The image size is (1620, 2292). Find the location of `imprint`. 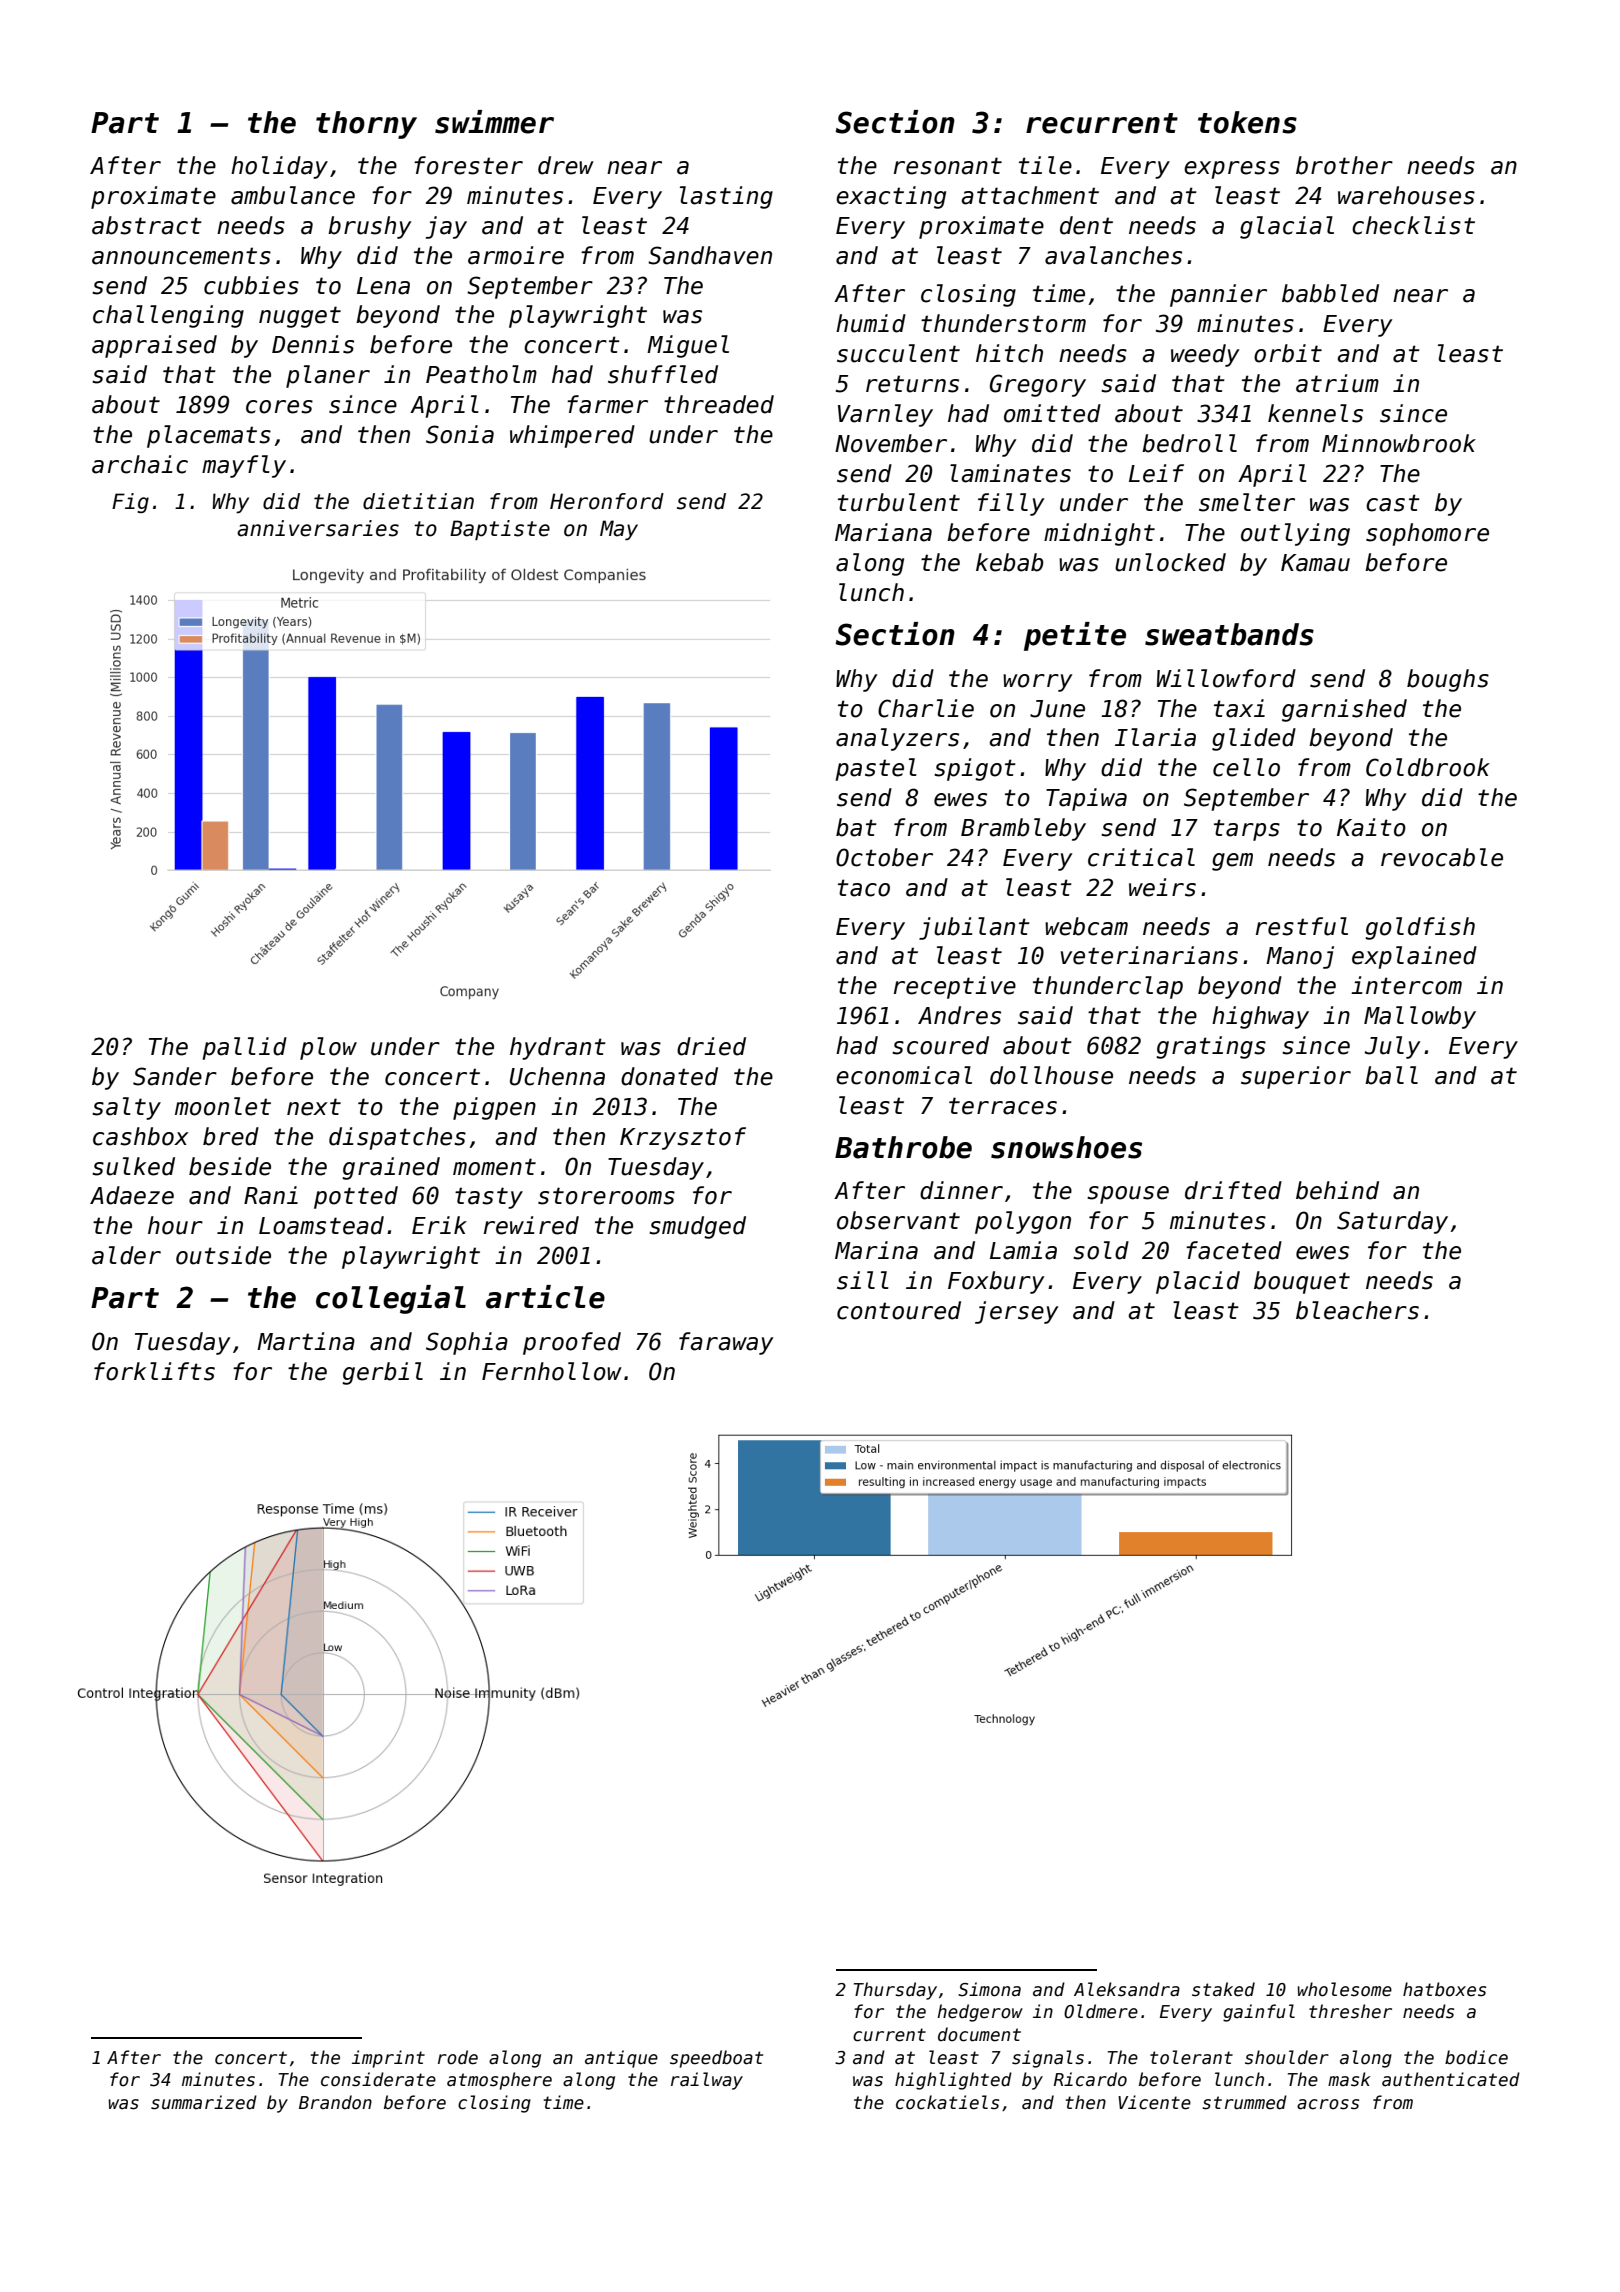

imprint is located at coordinates (388, 2059).
